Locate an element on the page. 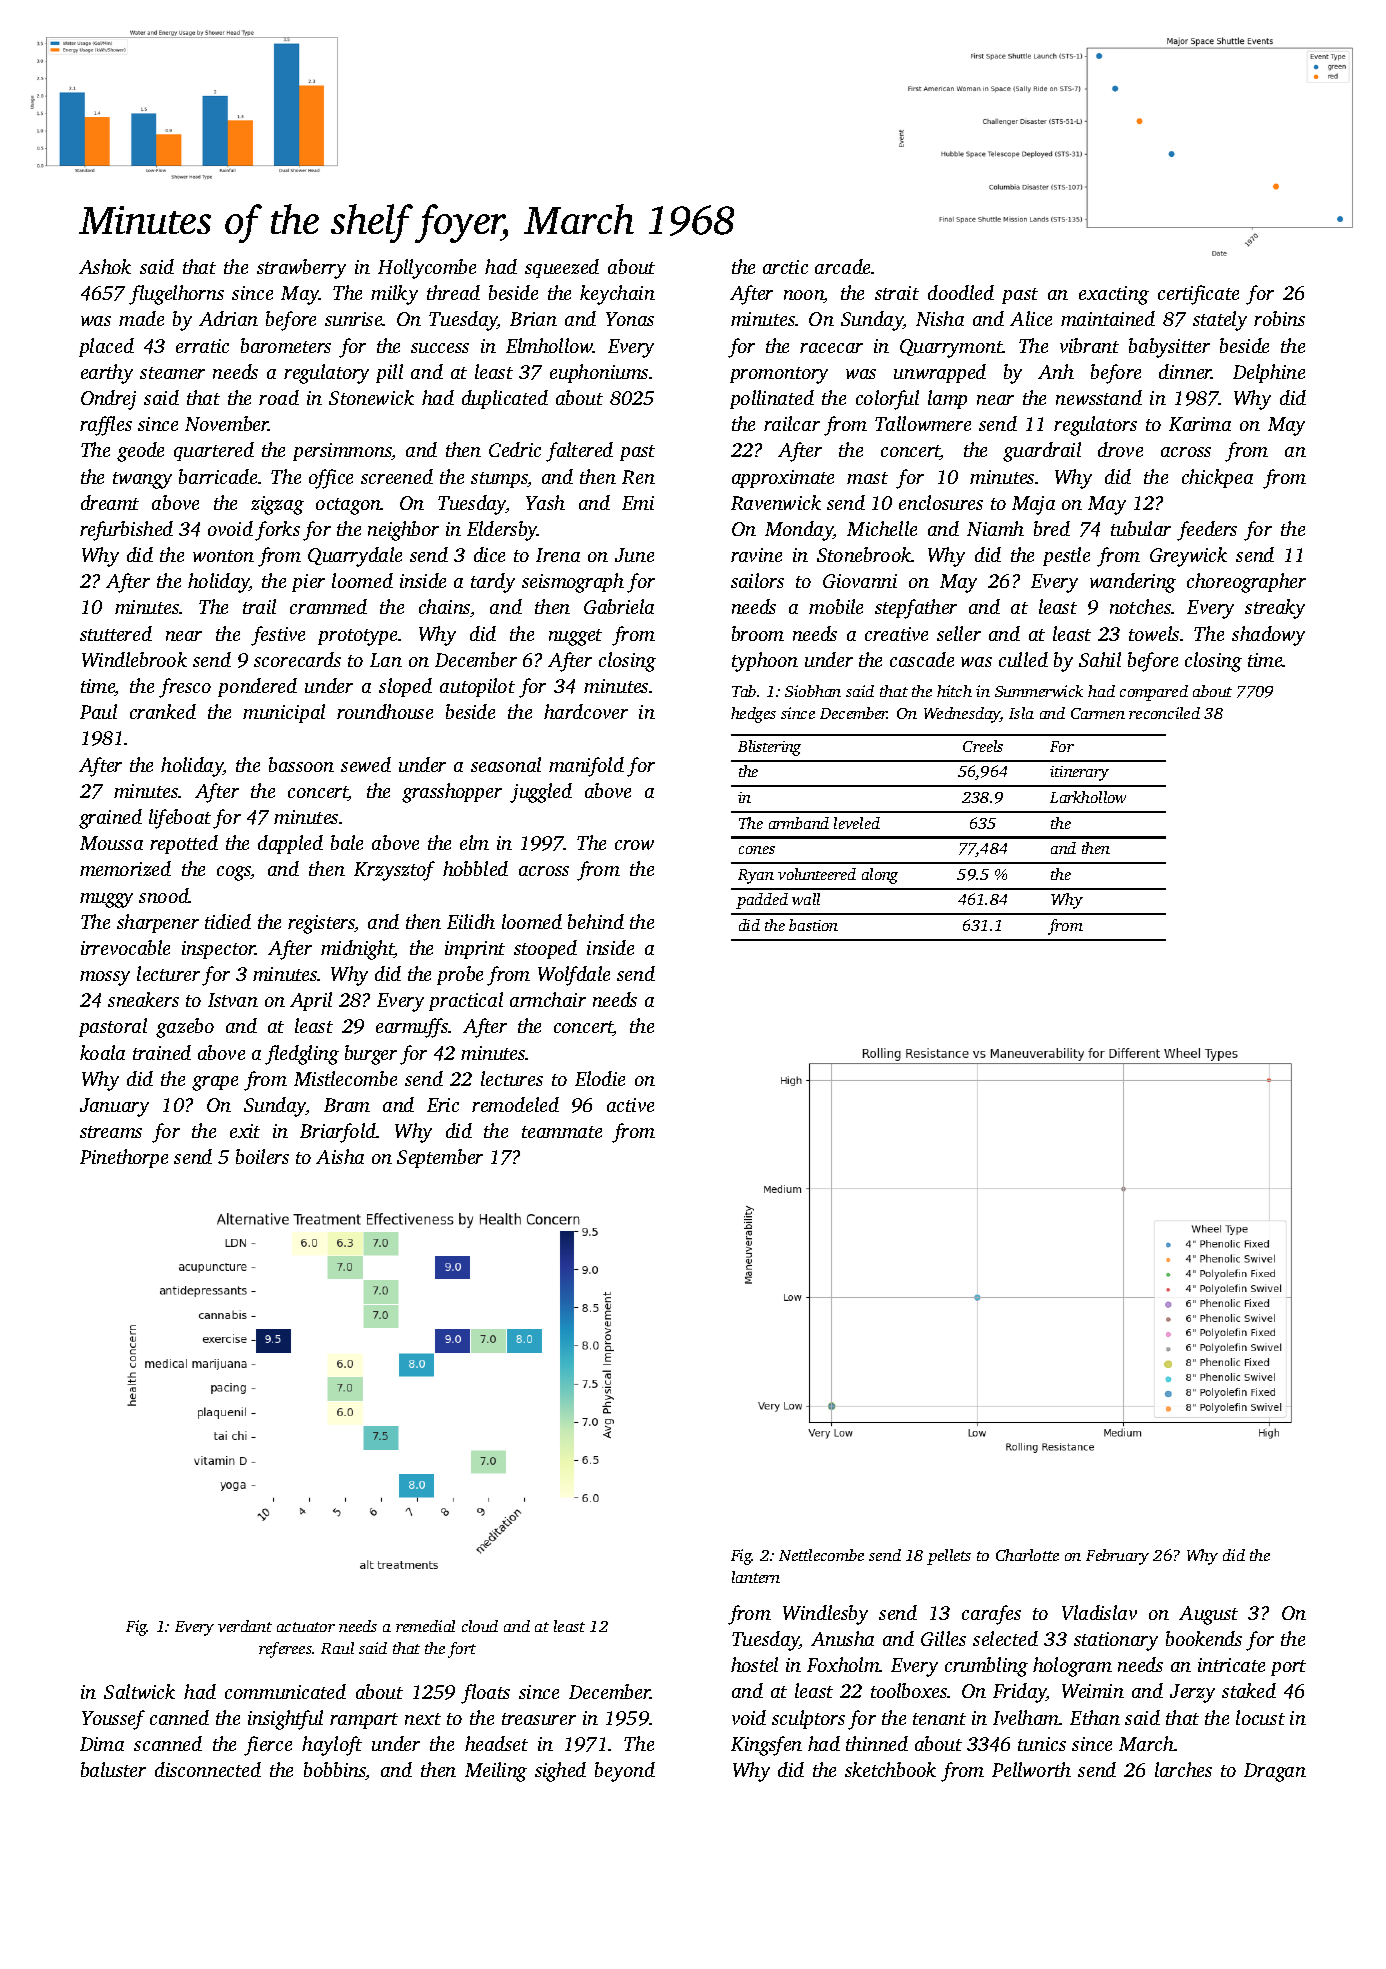 The image size is (1386, 1969). squeezed is located at coordinates (562, 268).
